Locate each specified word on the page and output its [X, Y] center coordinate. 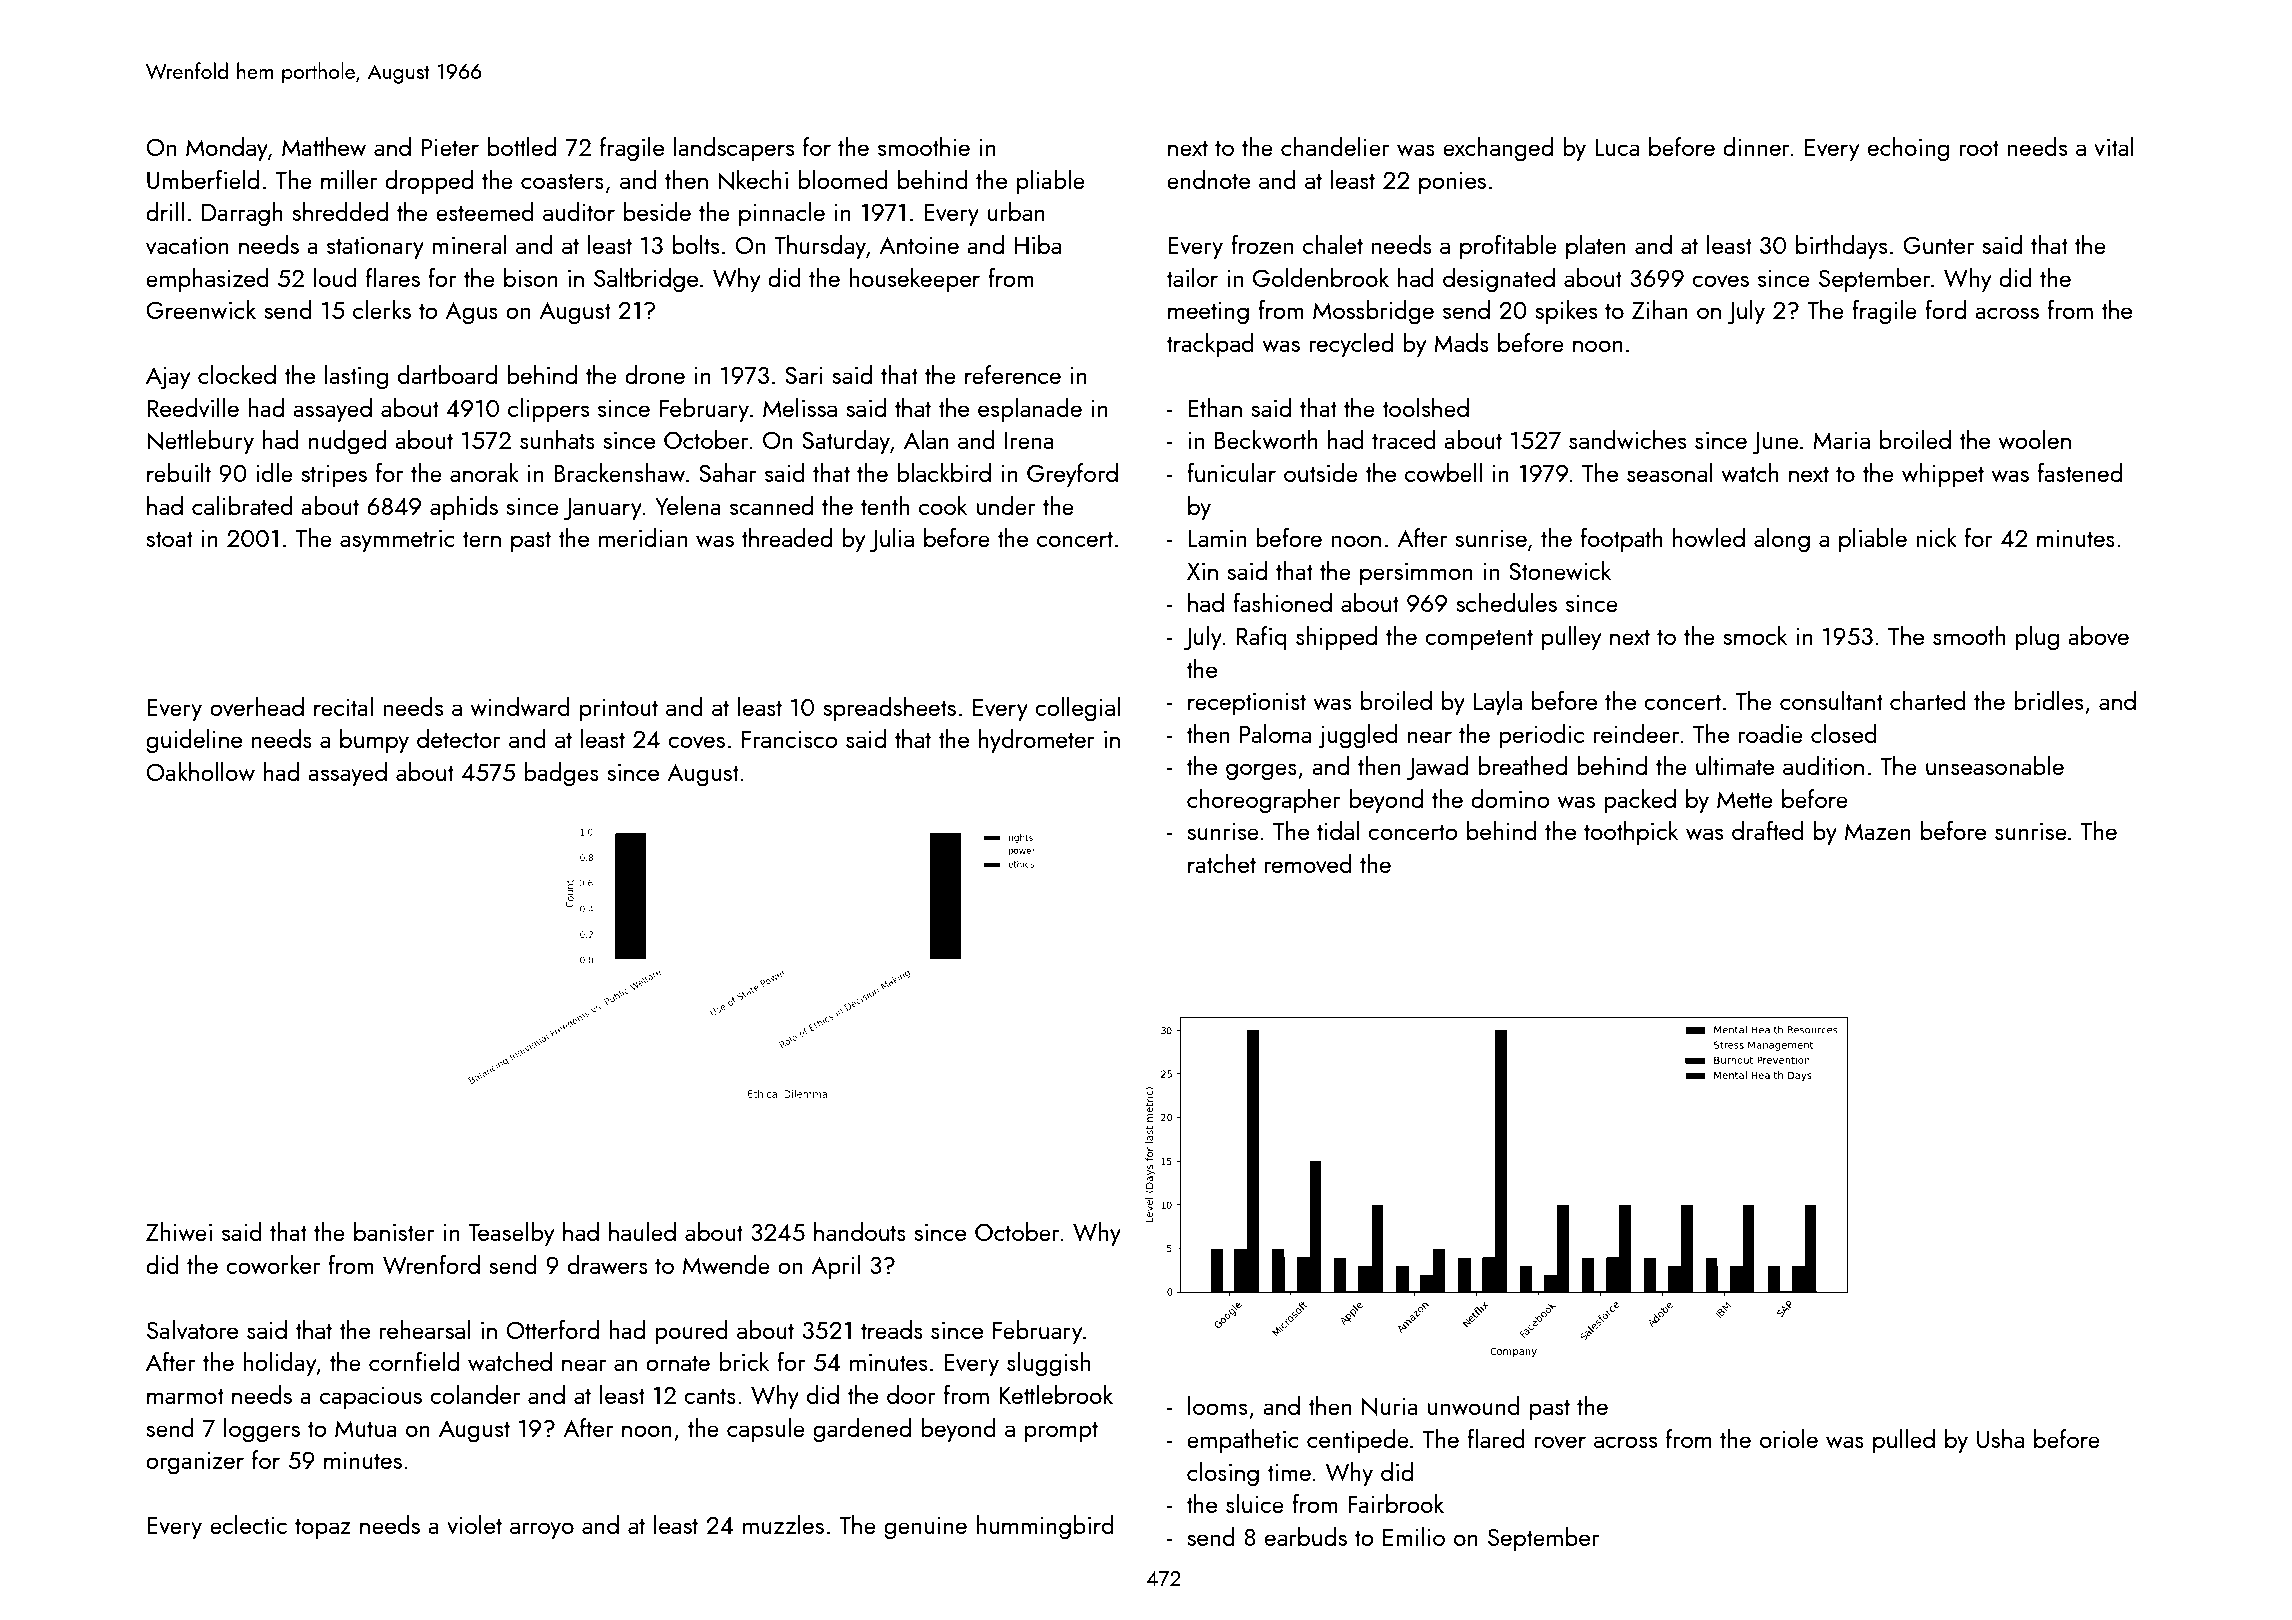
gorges [1261, 772]
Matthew [324, 146]
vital [2113, 146]
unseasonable [1995, 765]
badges [561, 774]
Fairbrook [1396, 1503]
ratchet [1222, 863]
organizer [195, 1463]
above [2098, 635]
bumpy [374, 741]
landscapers [734, 149]
